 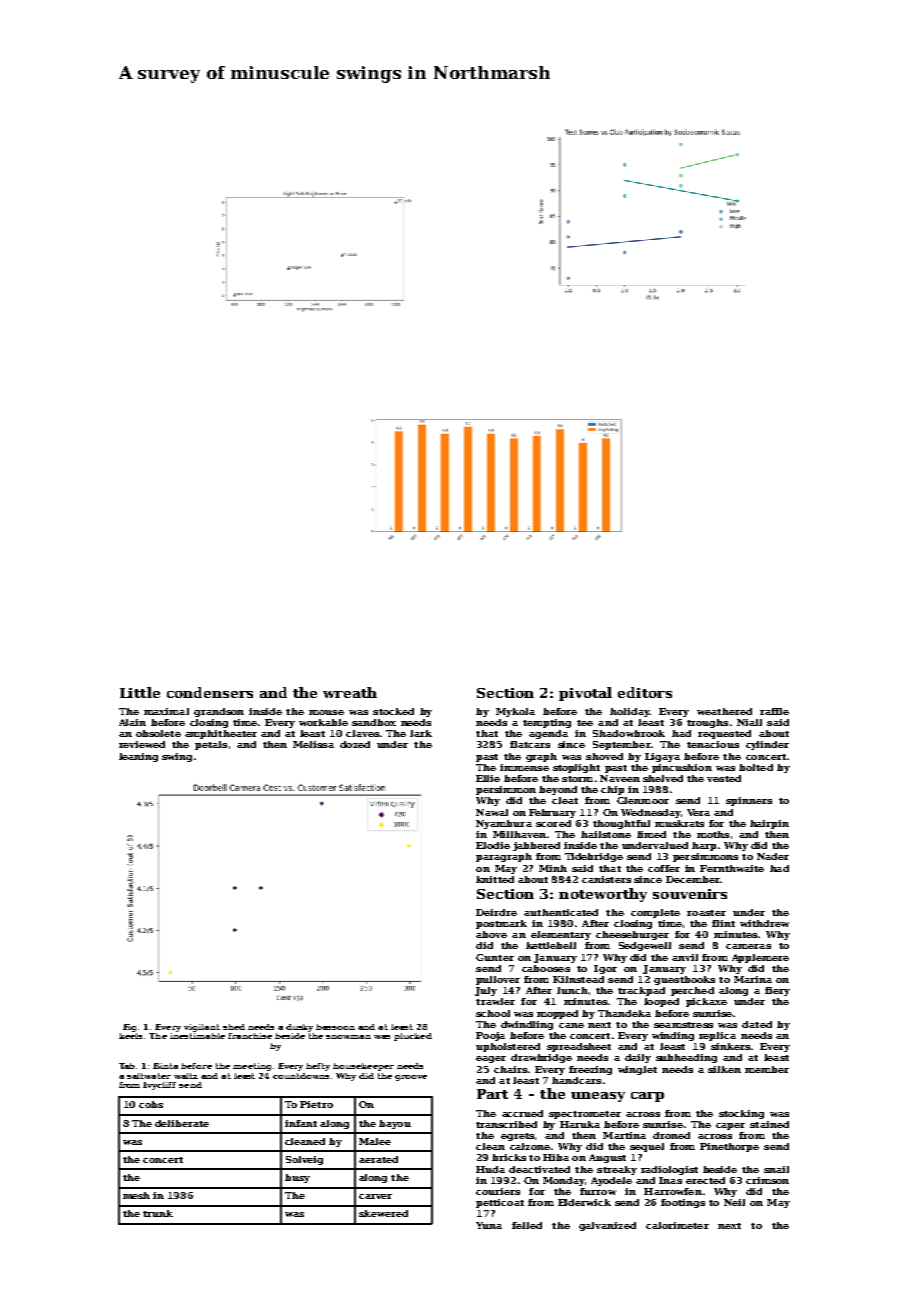 What do you see at coordinates (774, 711) in the document?
I see `raffle` at bounding box center [774, 711].
